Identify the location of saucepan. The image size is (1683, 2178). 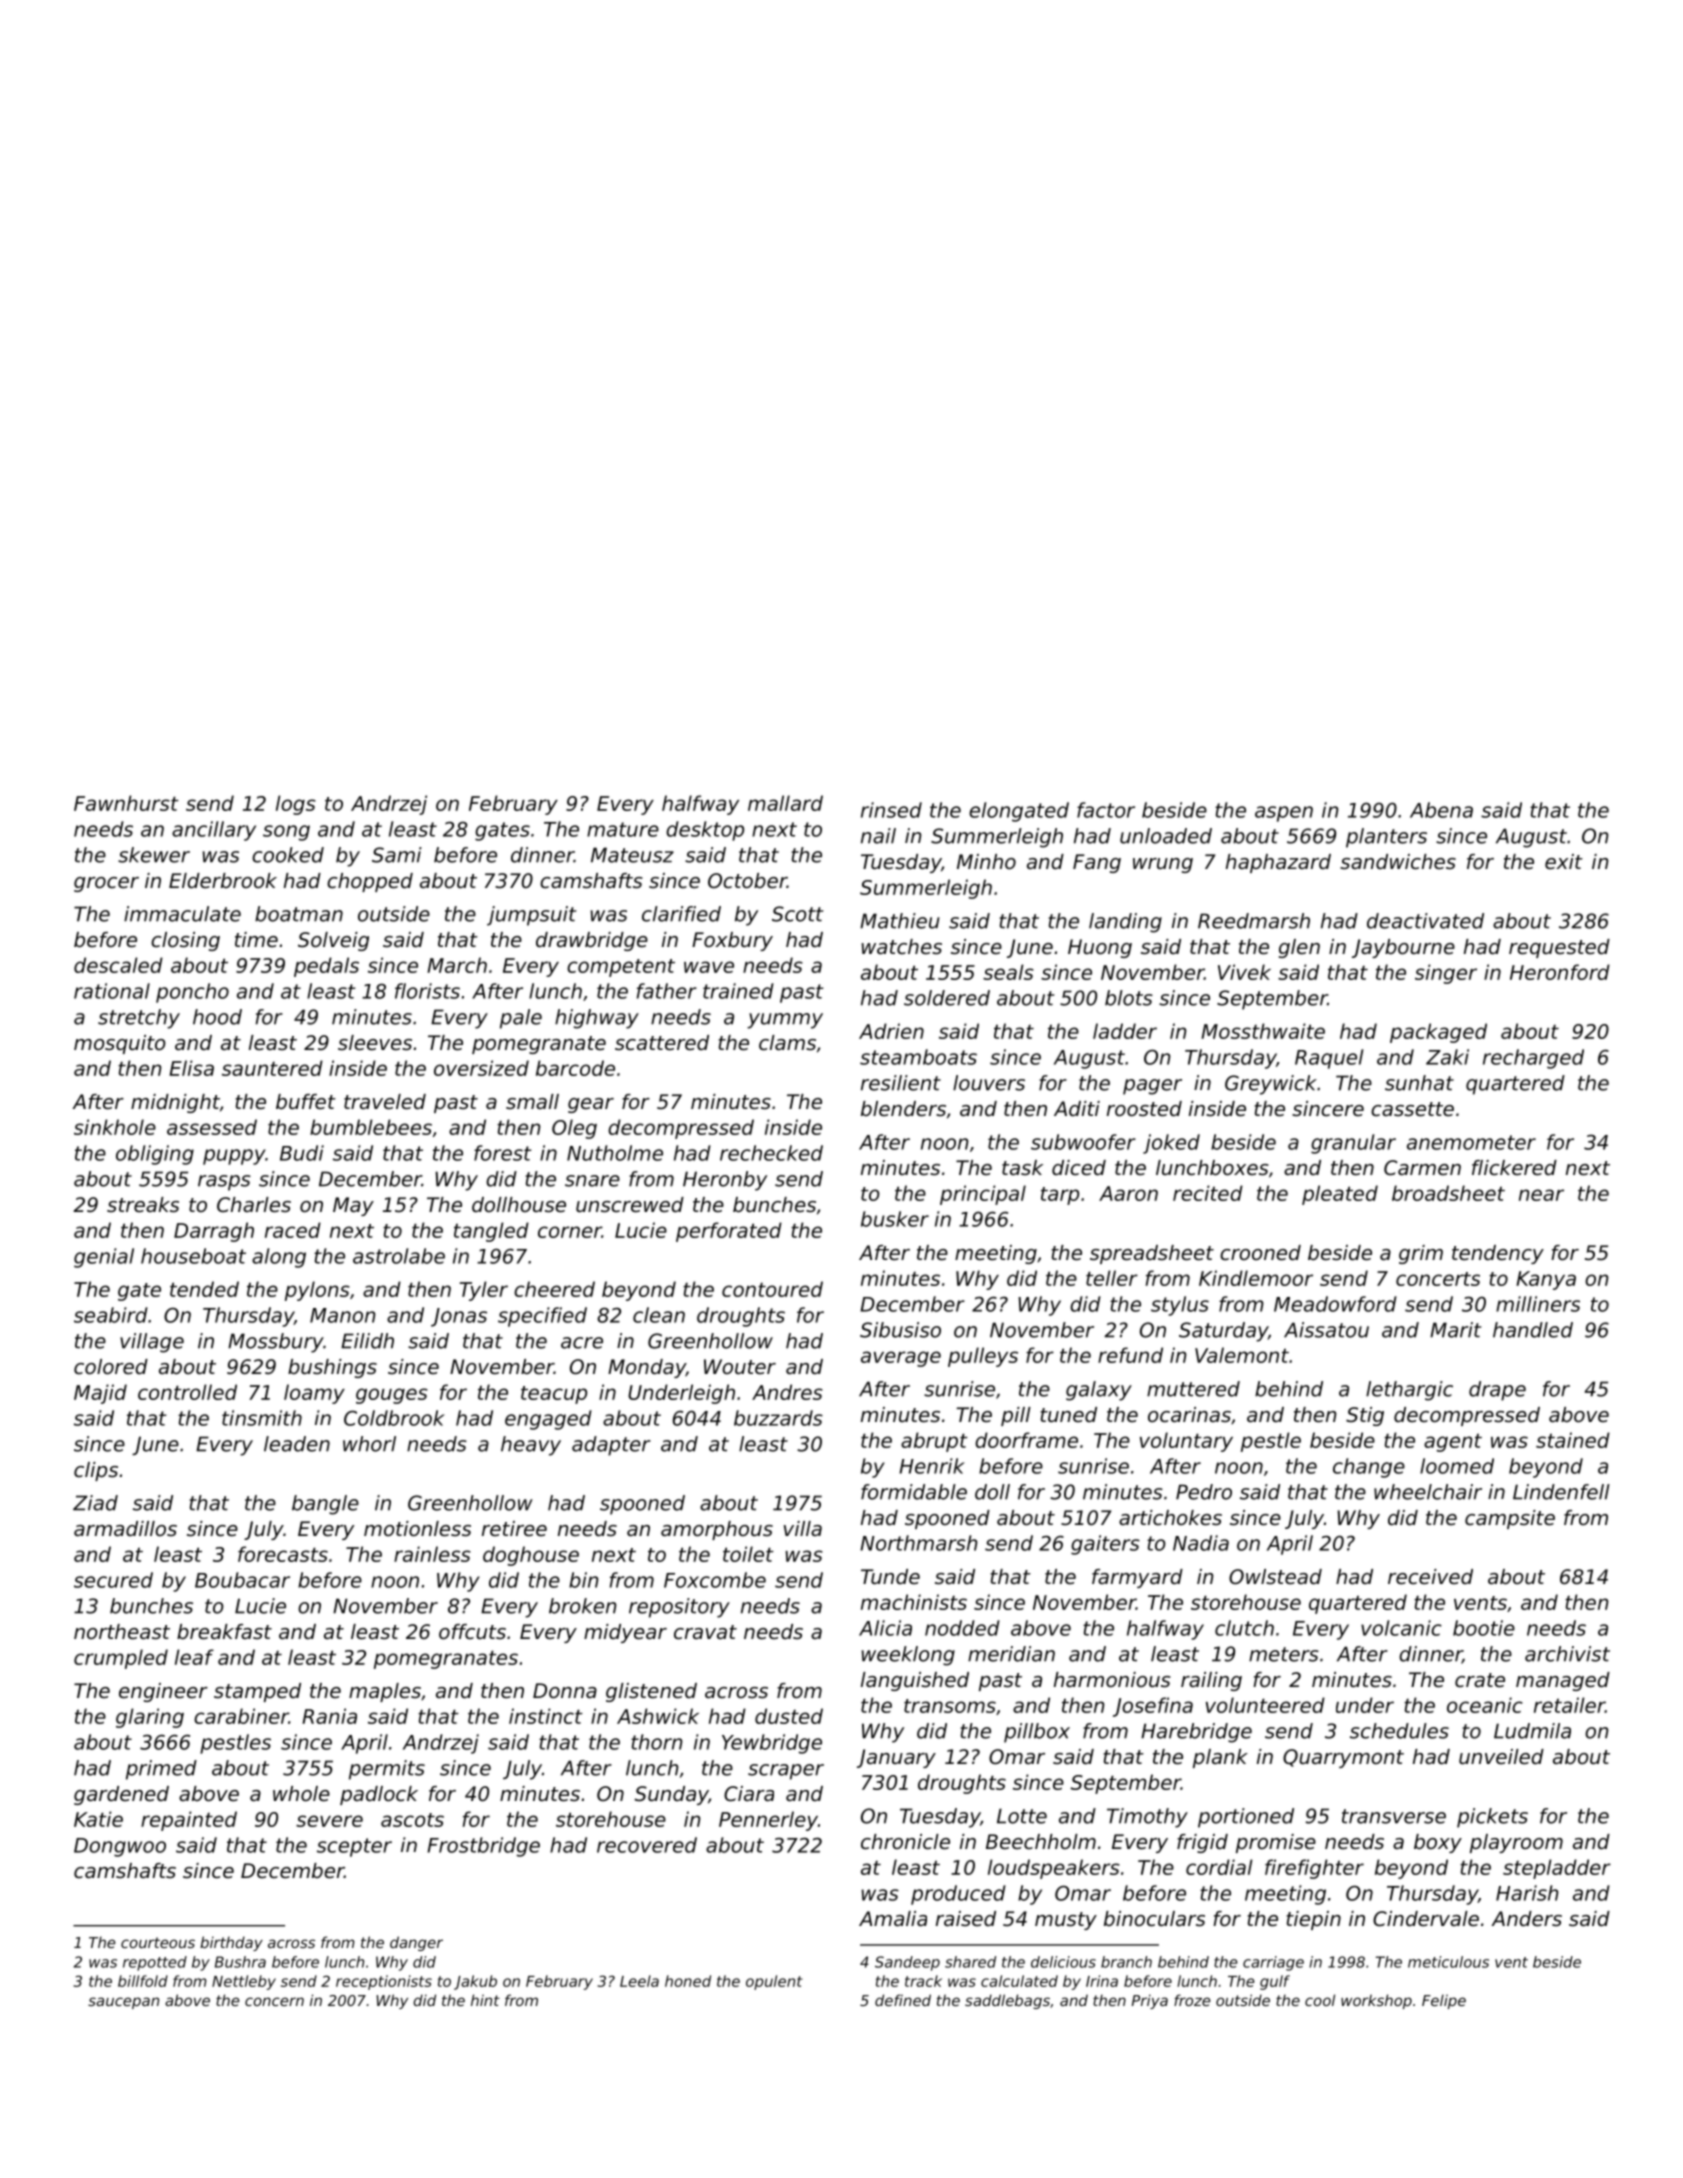
(123, 2003).
